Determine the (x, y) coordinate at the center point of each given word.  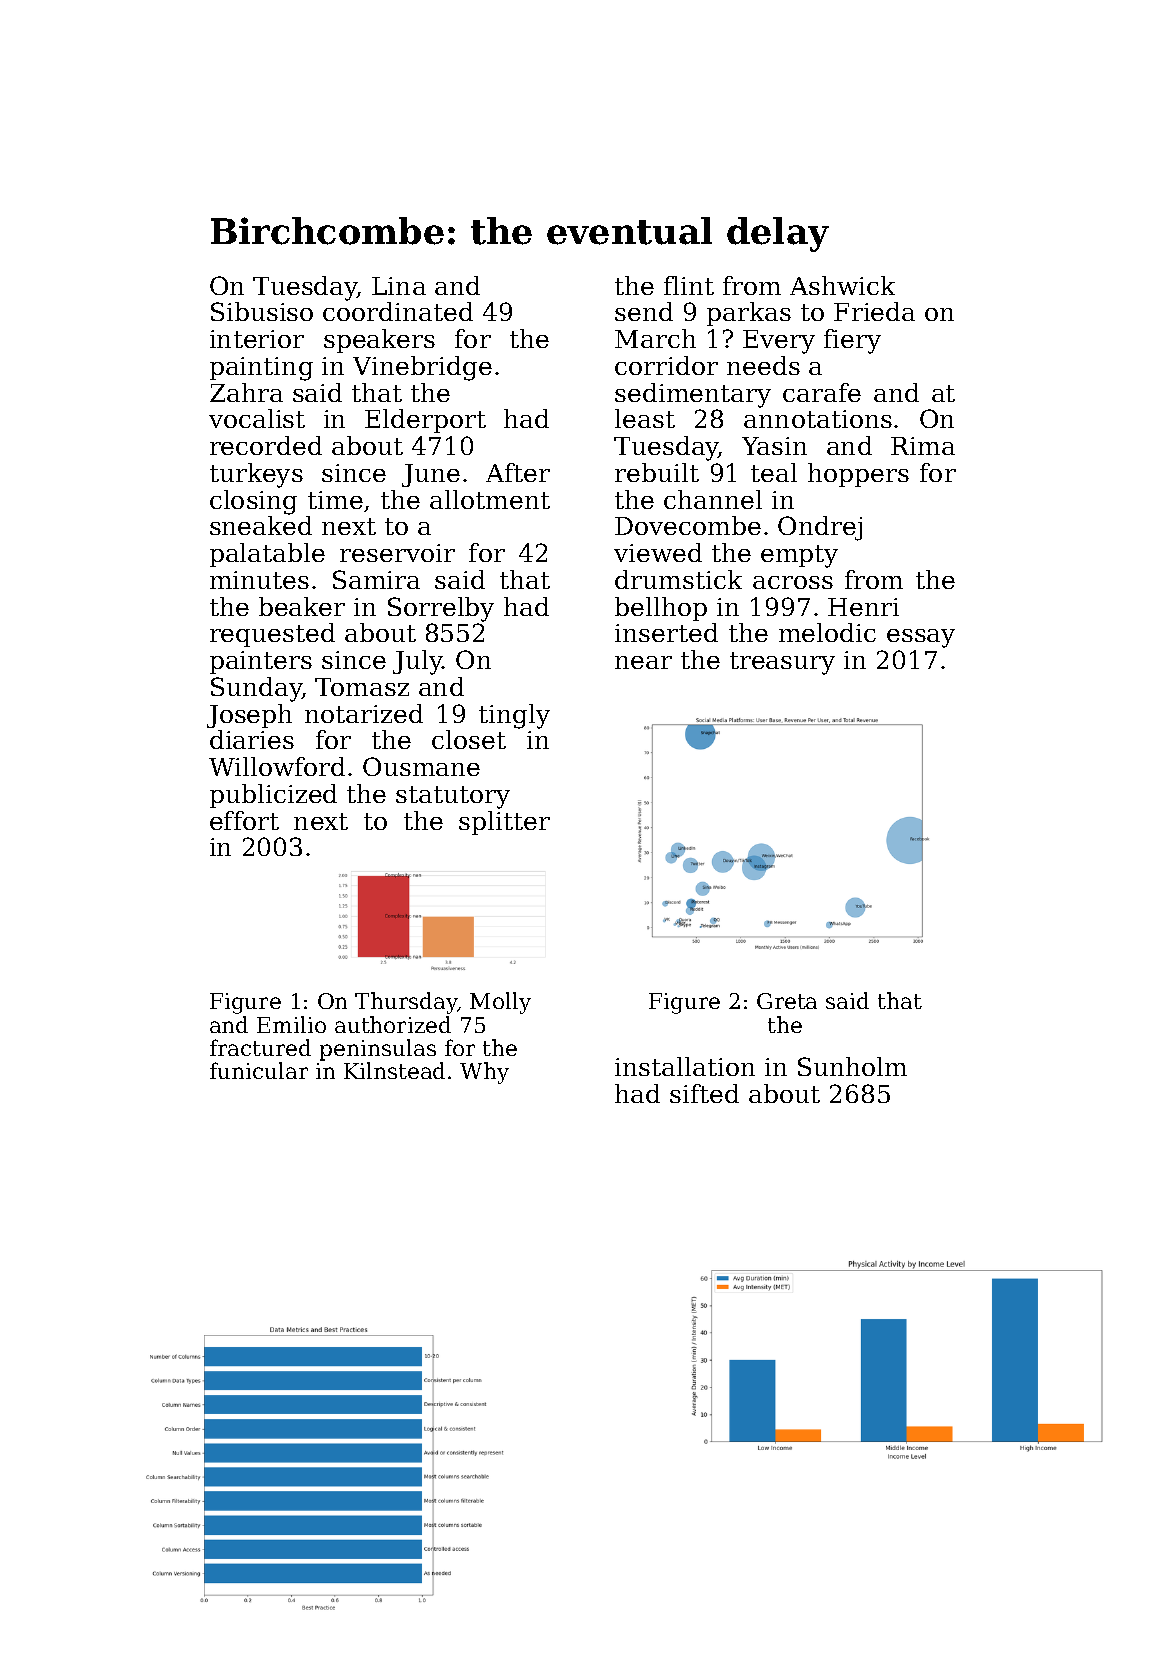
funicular (259, 1070)
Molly (500, 1003)
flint (689, 285)
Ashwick (842, 285)
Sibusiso (262, 311)
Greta (787, 1001)
